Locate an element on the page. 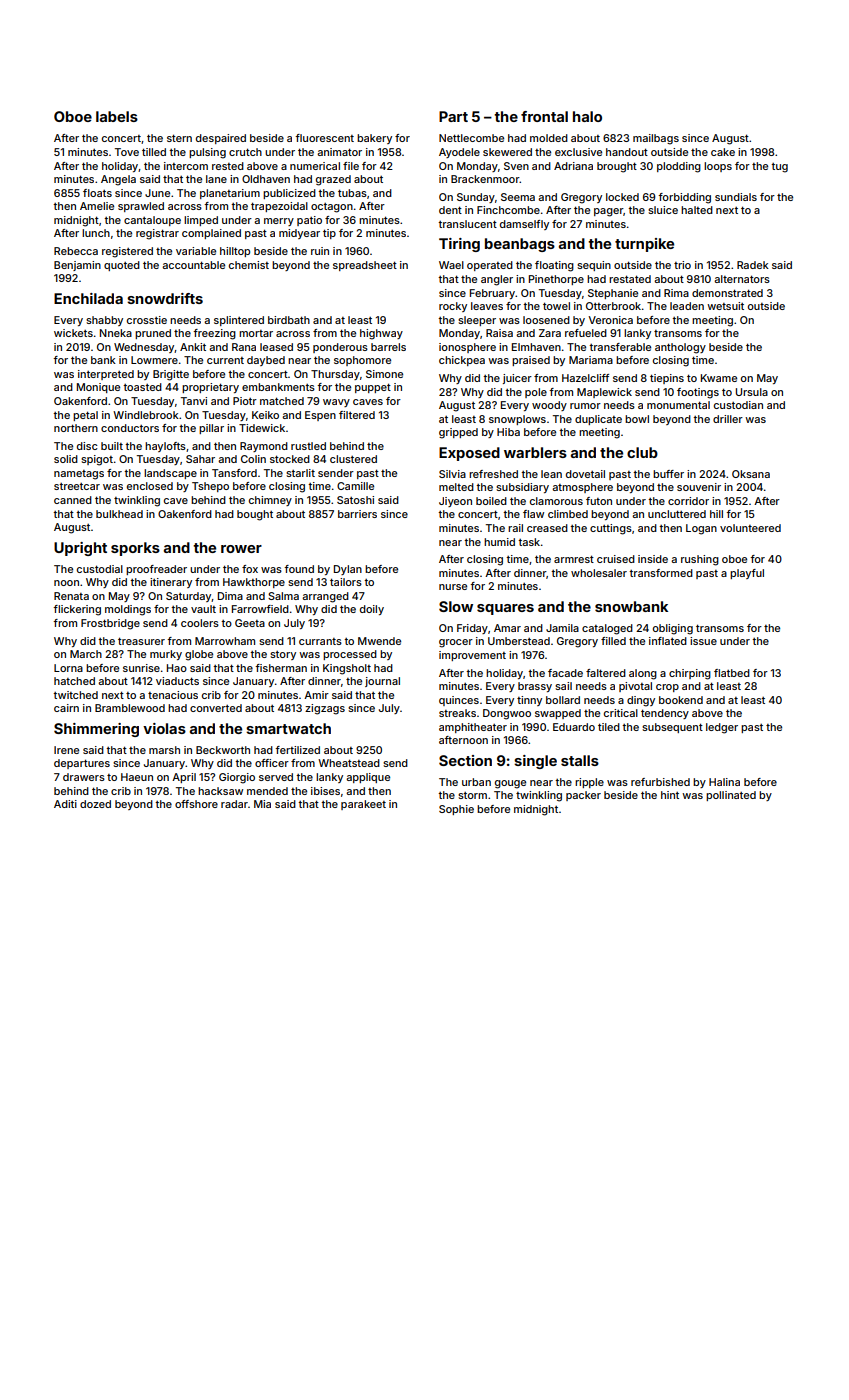 This page has height=1400, width=849. amphitheater is located at coordinates (473, 728).
